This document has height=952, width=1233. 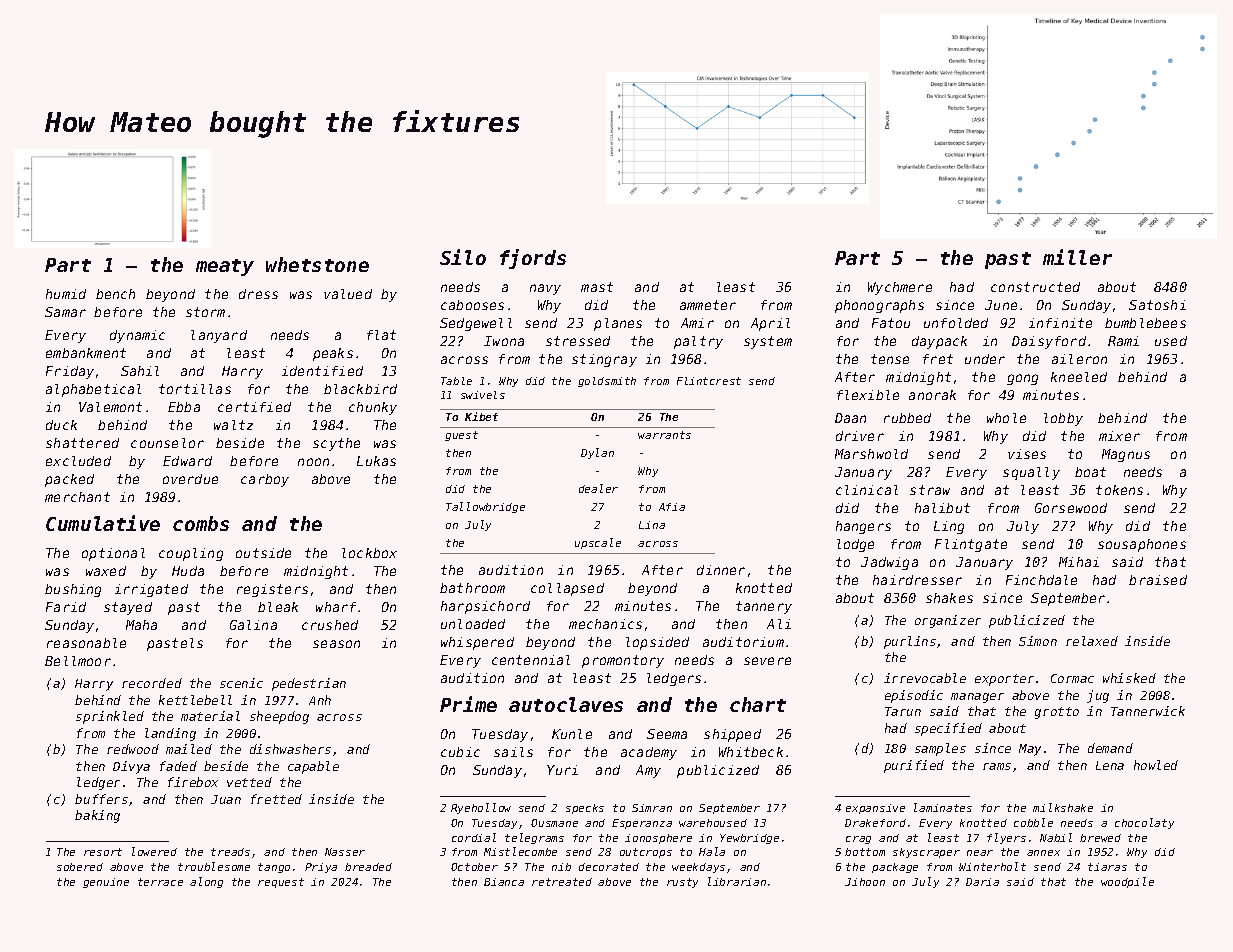 I want to click on Cumulative, so click(x=103, y=523).
